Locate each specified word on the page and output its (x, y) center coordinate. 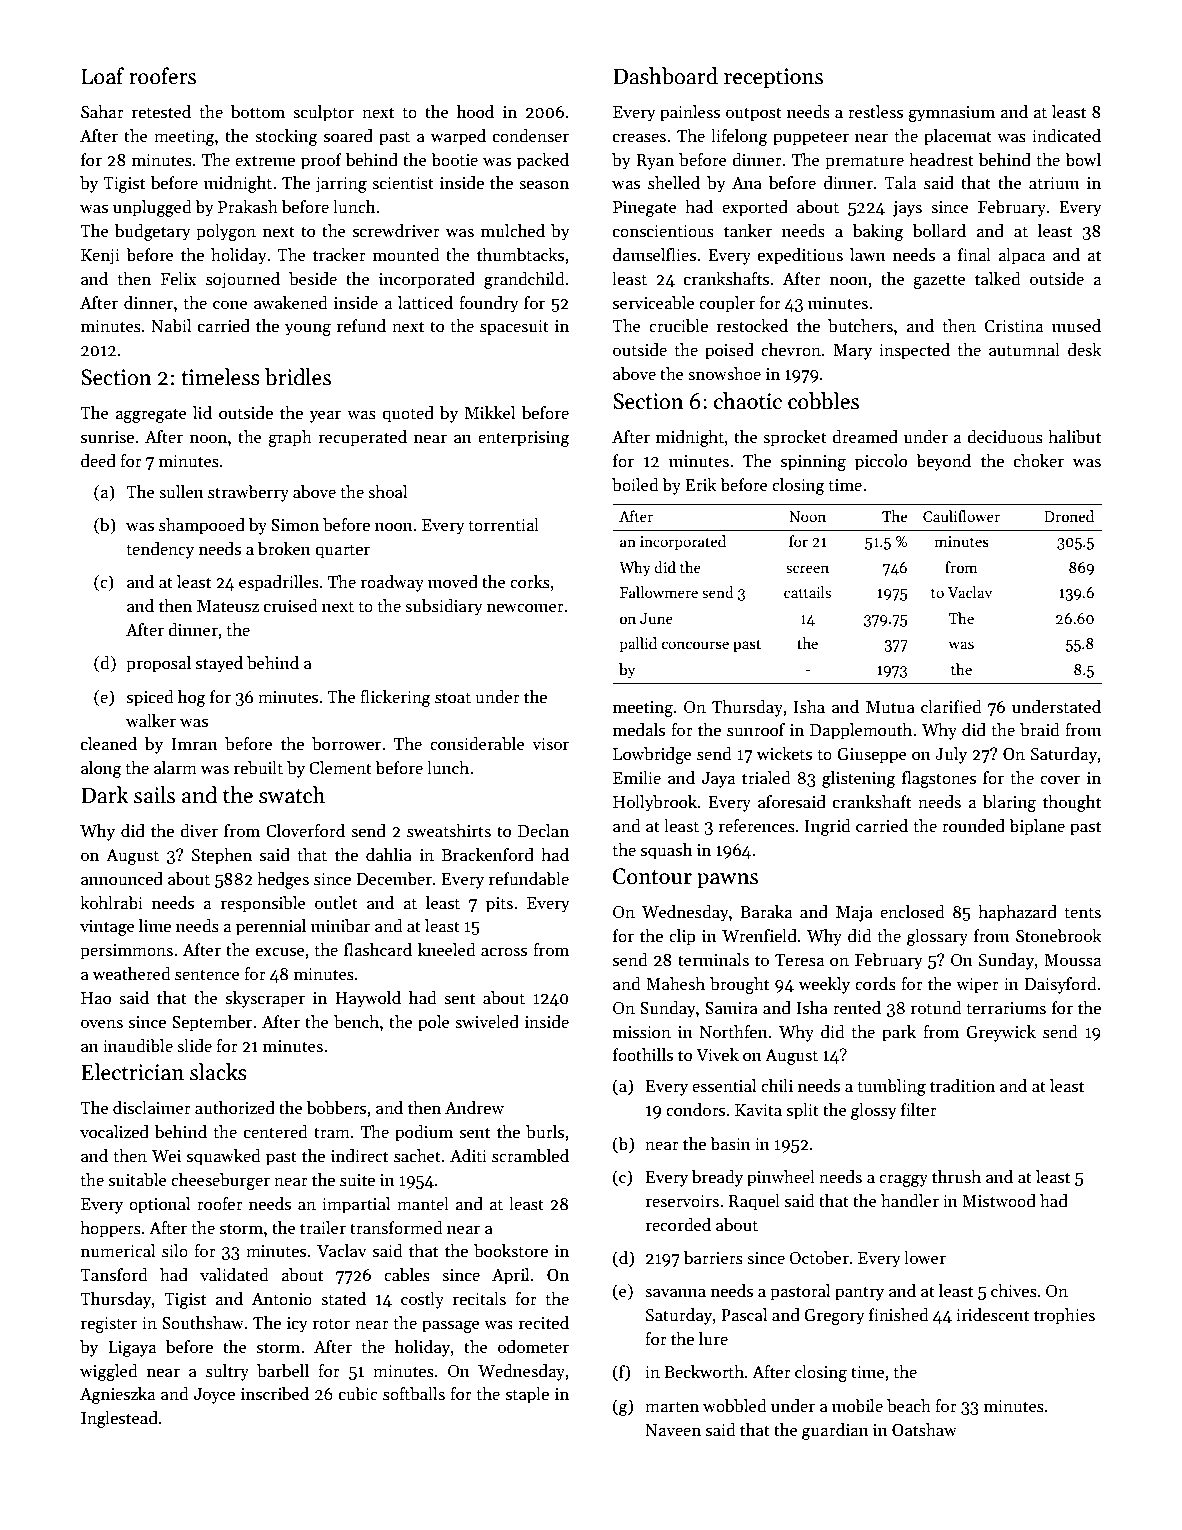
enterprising (524, 439)
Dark (105, 795)
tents (1082, 913)
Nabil (171, 326)
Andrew (474, 1108)
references (756, 826)
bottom (258, 112)
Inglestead (119, 1419)
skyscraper (265, 999)
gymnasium (951, 114)
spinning (813, 463)
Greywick (1001, 1033)
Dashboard (665, 76)
